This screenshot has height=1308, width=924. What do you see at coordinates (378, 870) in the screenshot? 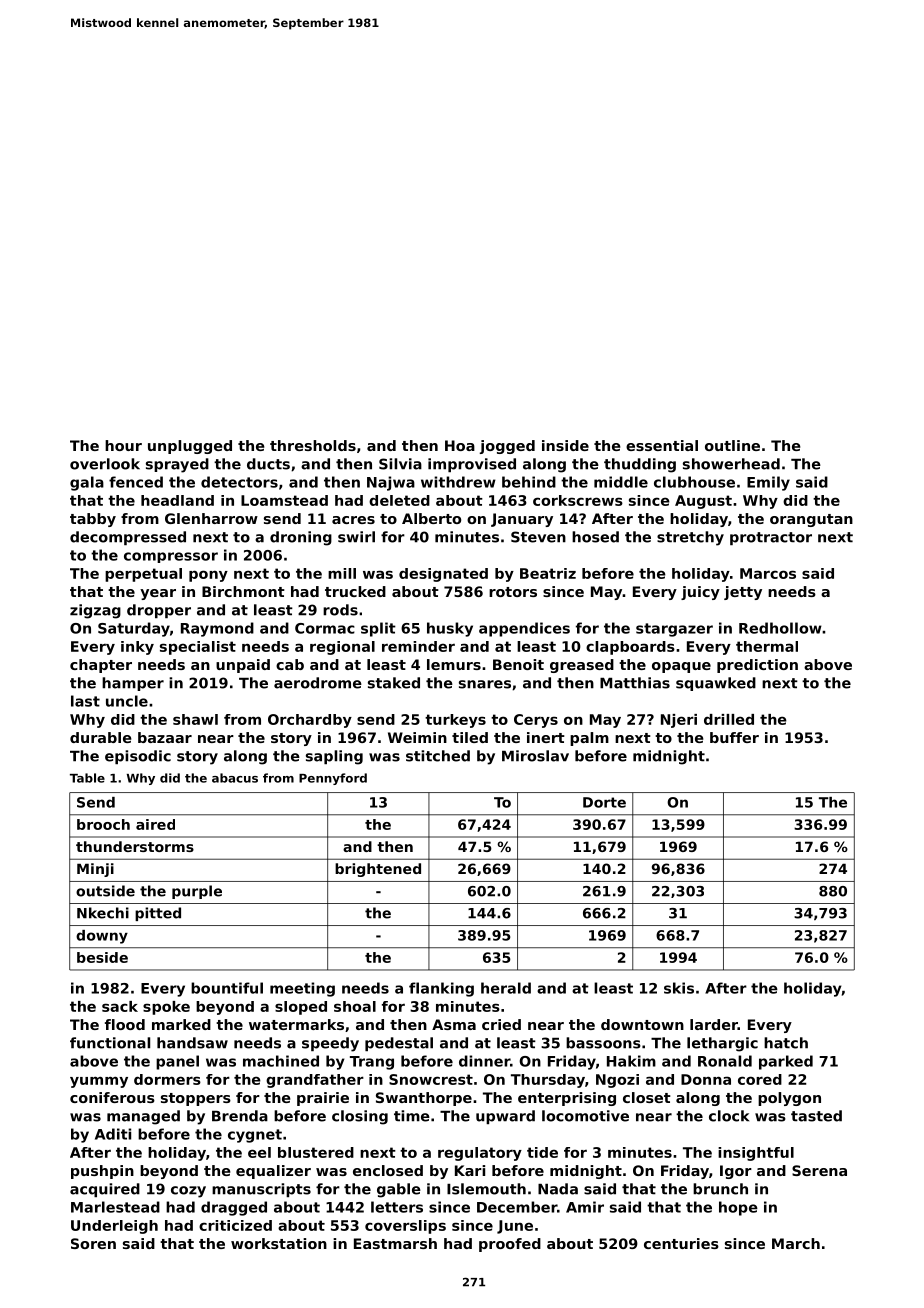
I see `brightened` at bounding box center [378, 870].
